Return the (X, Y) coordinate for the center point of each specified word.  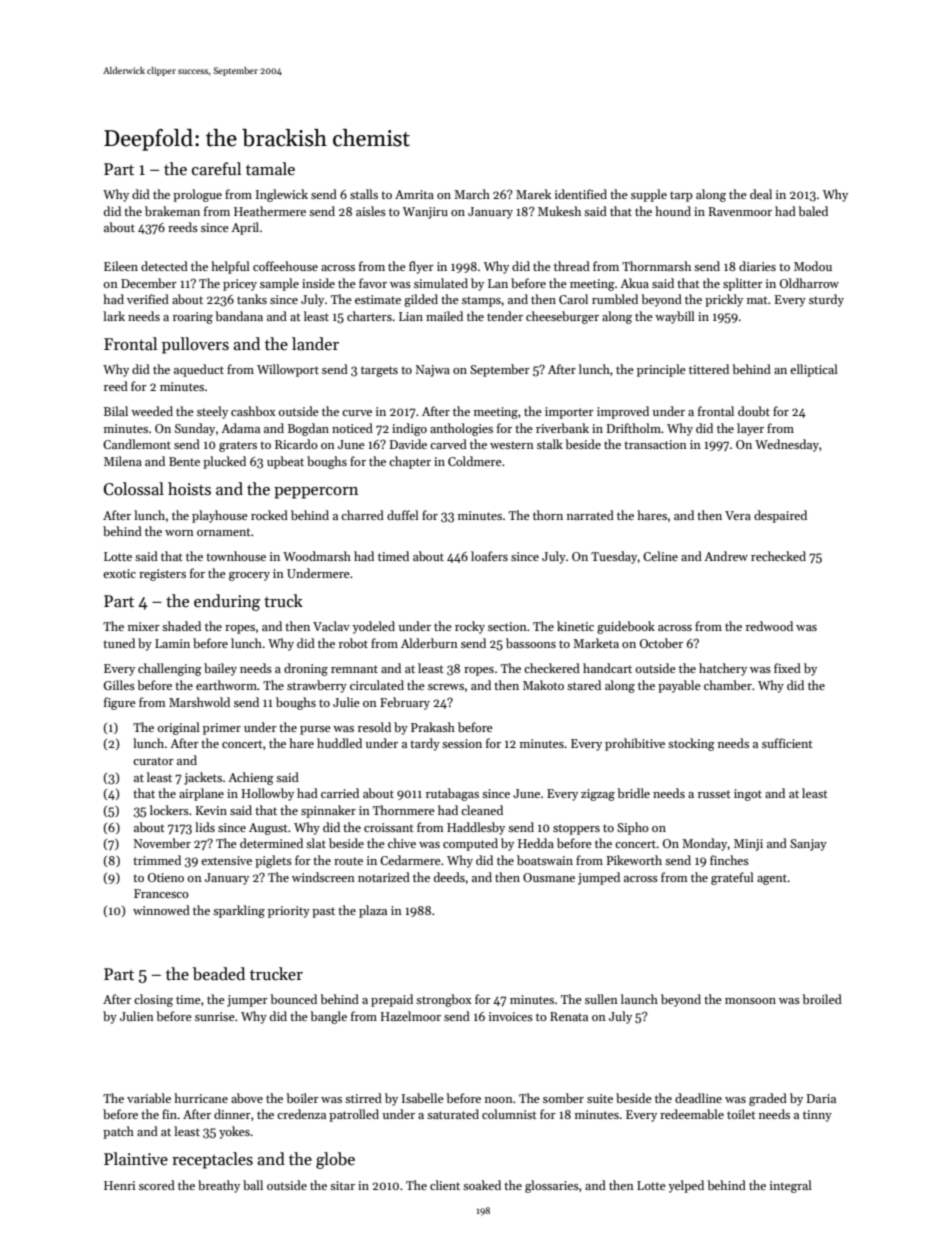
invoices (511, 1016)
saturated (453, 1114)
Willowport (288, 370)
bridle (633, 793)
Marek (533, 194)
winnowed (161, 910)
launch (639, 999)
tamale (270, 169)
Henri (119, 1185)
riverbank (562, 428)
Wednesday (787, 445)
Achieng (251, 778)
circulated (377, 685)
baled (813, 211)
